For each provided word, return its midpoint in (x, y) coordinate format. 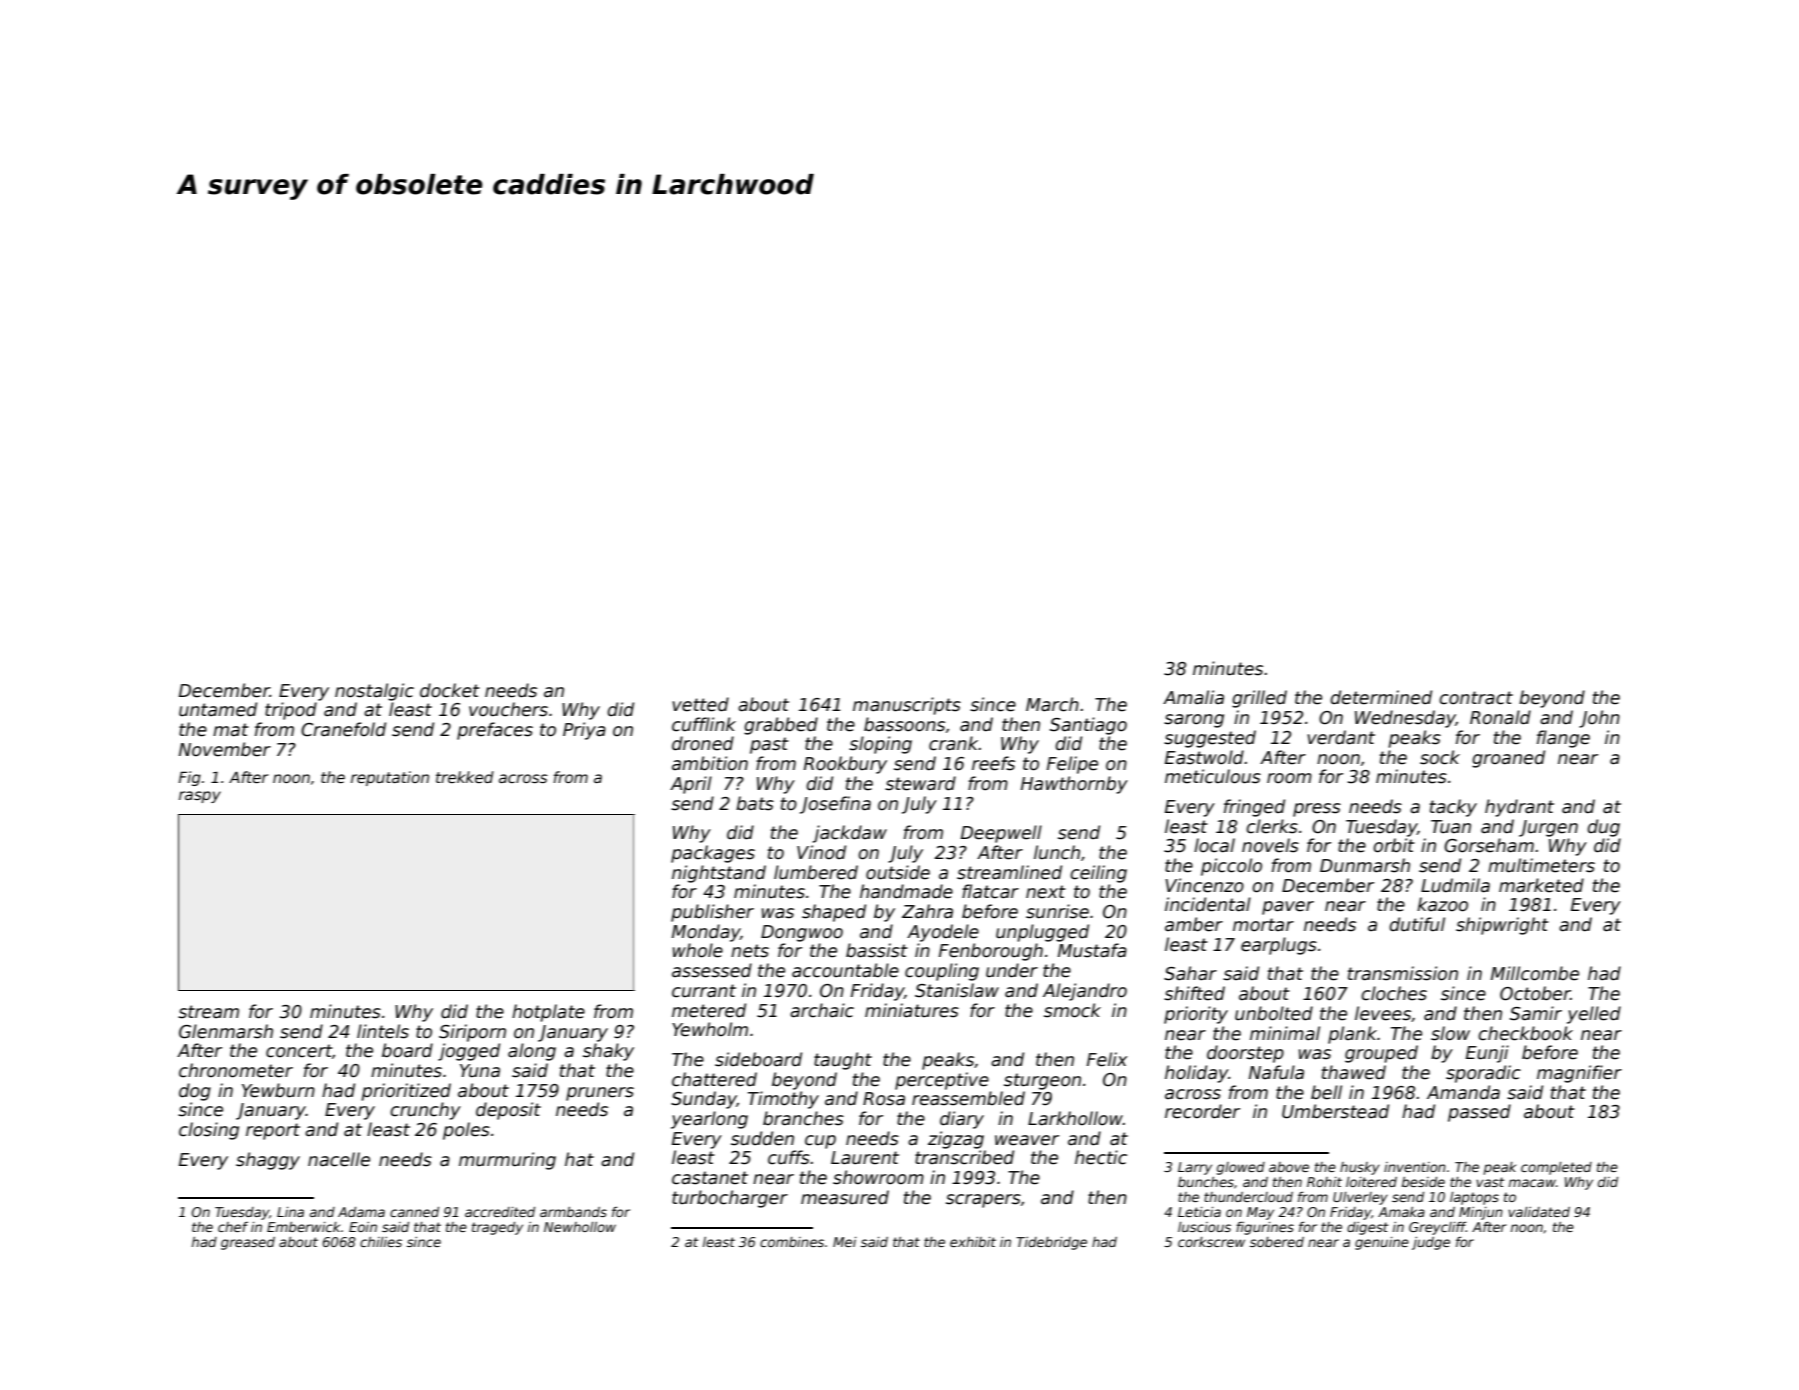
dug (1603, 828)
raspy (200, 797)
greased (248, 1243)
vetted (700, 704)
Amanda (1463, 1092)
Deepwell (1001, 834)
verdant (1341, 737)
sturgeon (1042, 1081)
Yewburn (278, 1090)
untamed (218, 709)
